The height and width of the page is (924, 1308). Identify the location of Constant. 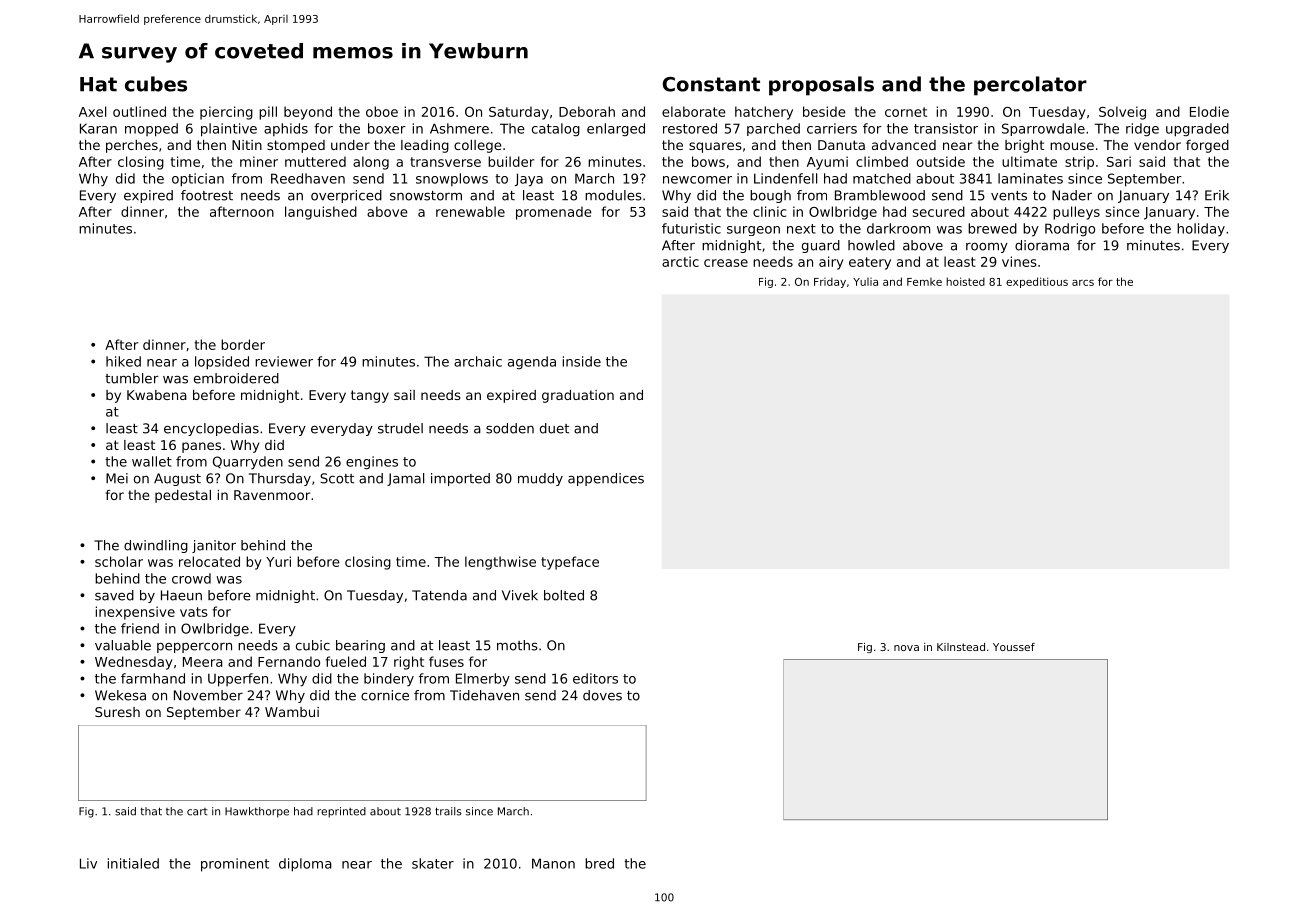
(711, 84).
